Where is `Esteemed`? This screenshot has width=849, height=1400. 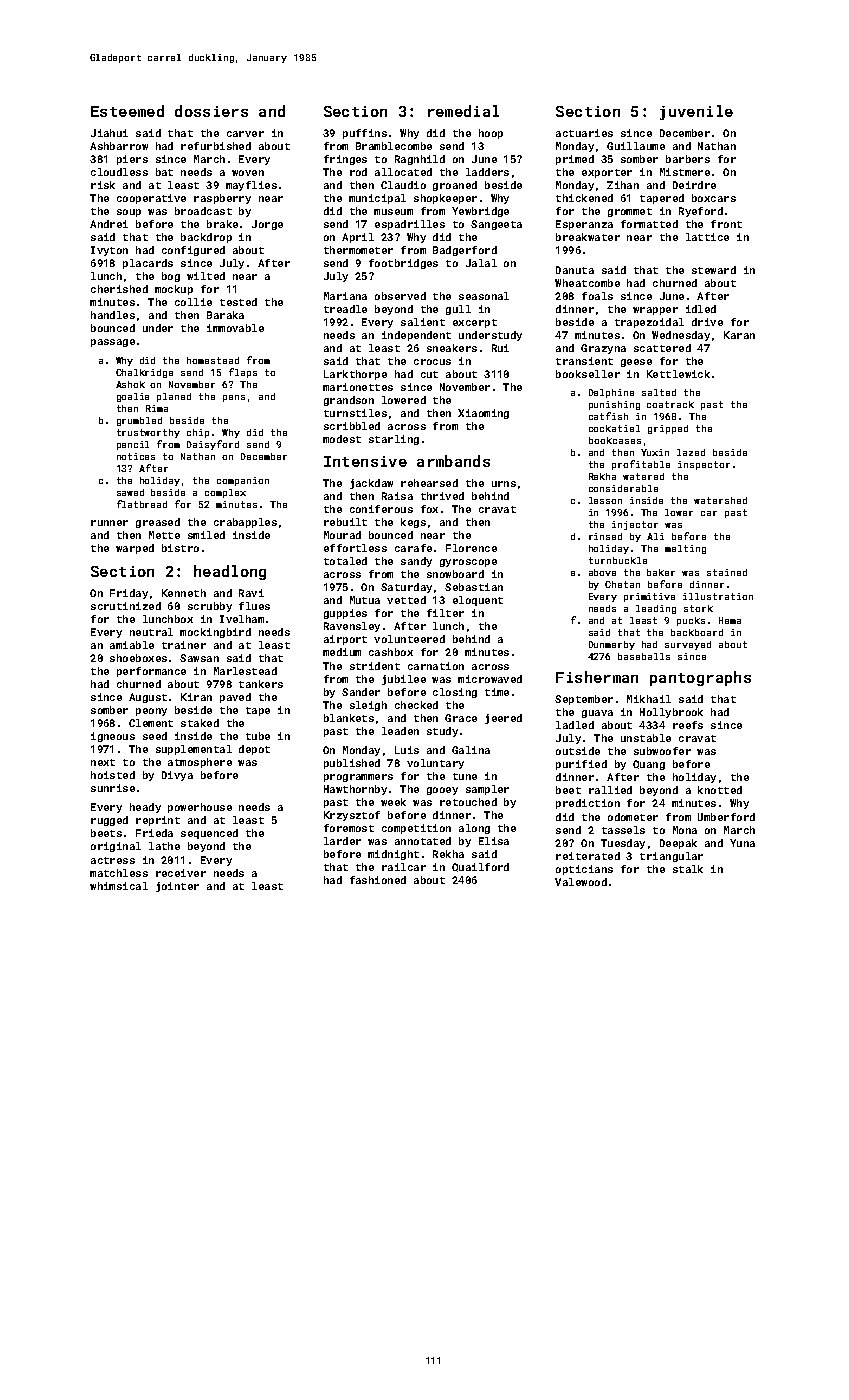
Esteemed is located at coordinates (127, 111).
